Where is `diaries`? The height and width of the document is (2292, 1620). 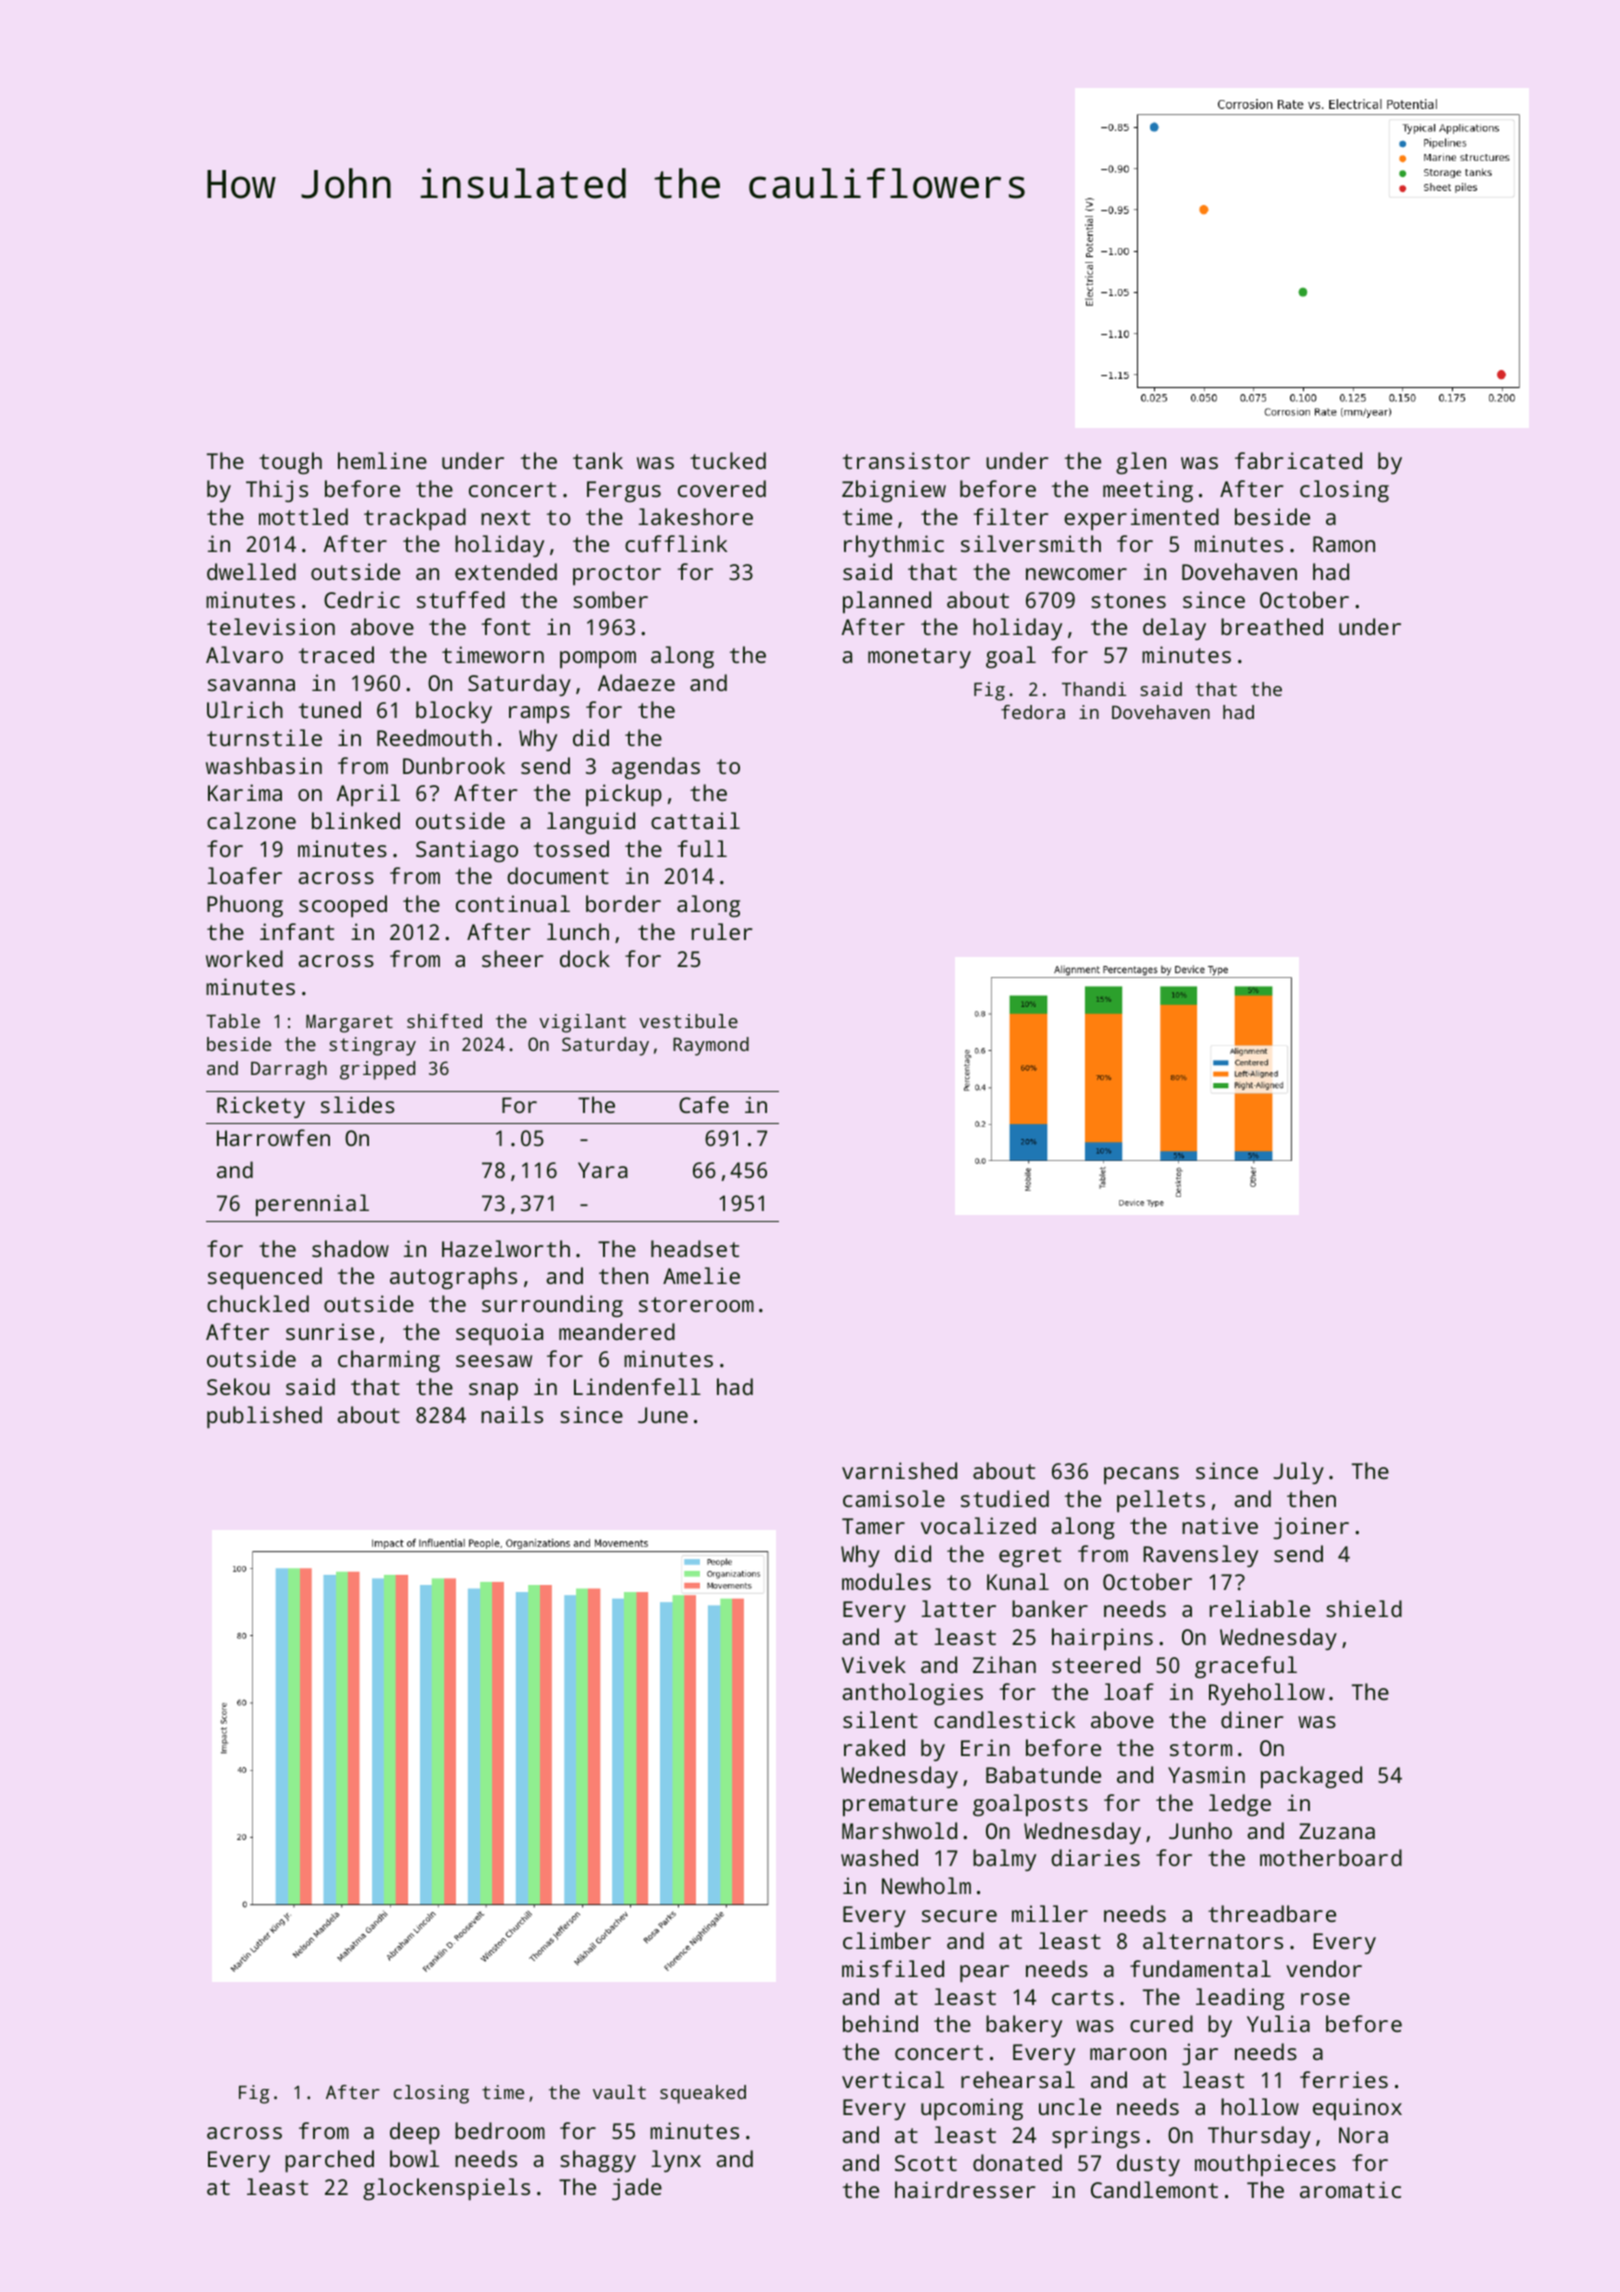
diaries is located at coordinates (1095, 1857).
